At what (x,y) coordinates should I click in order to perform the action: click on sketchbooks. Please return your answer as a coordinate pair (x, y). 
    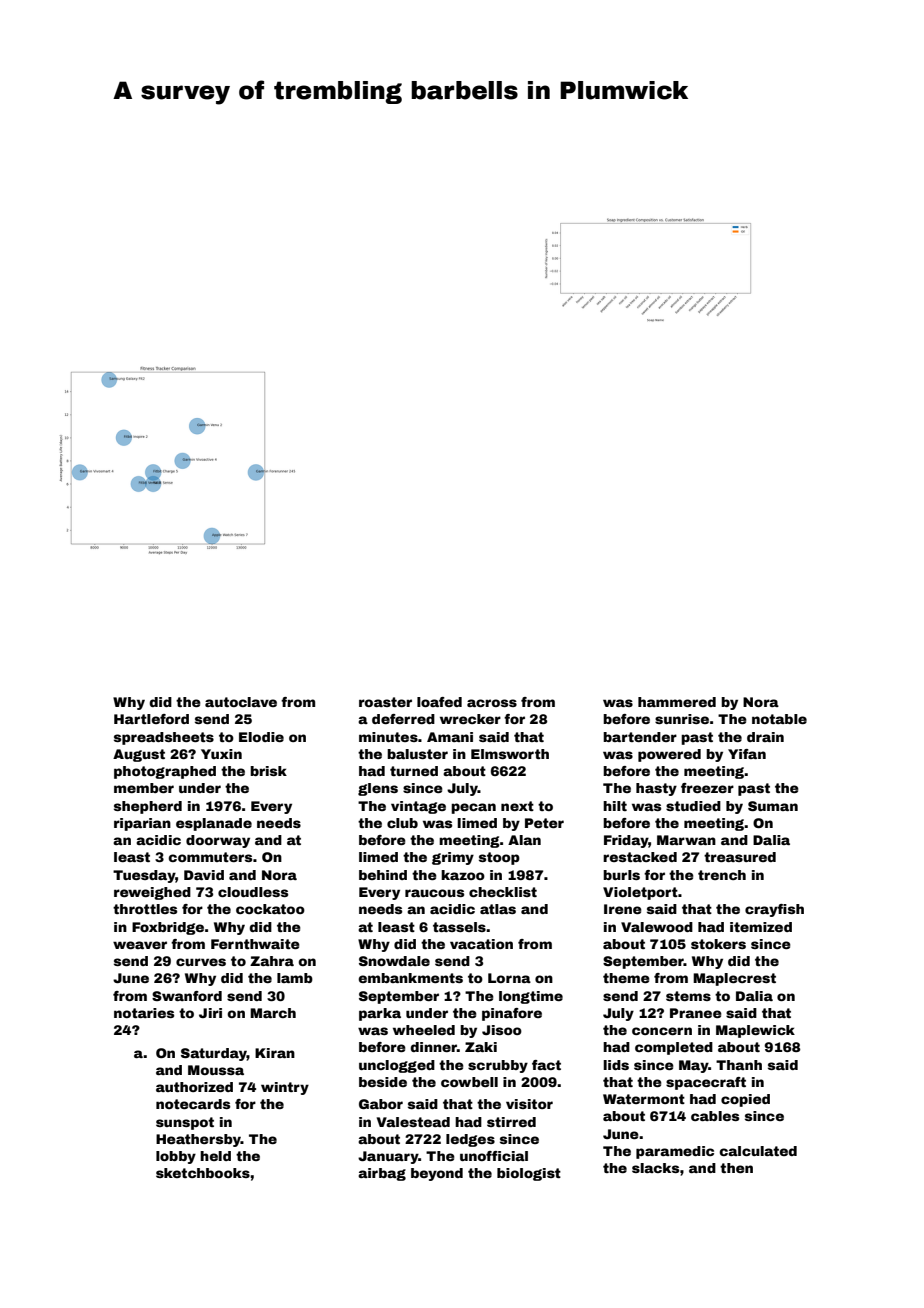
    Looking at the image, I should click on (203, 1173).
